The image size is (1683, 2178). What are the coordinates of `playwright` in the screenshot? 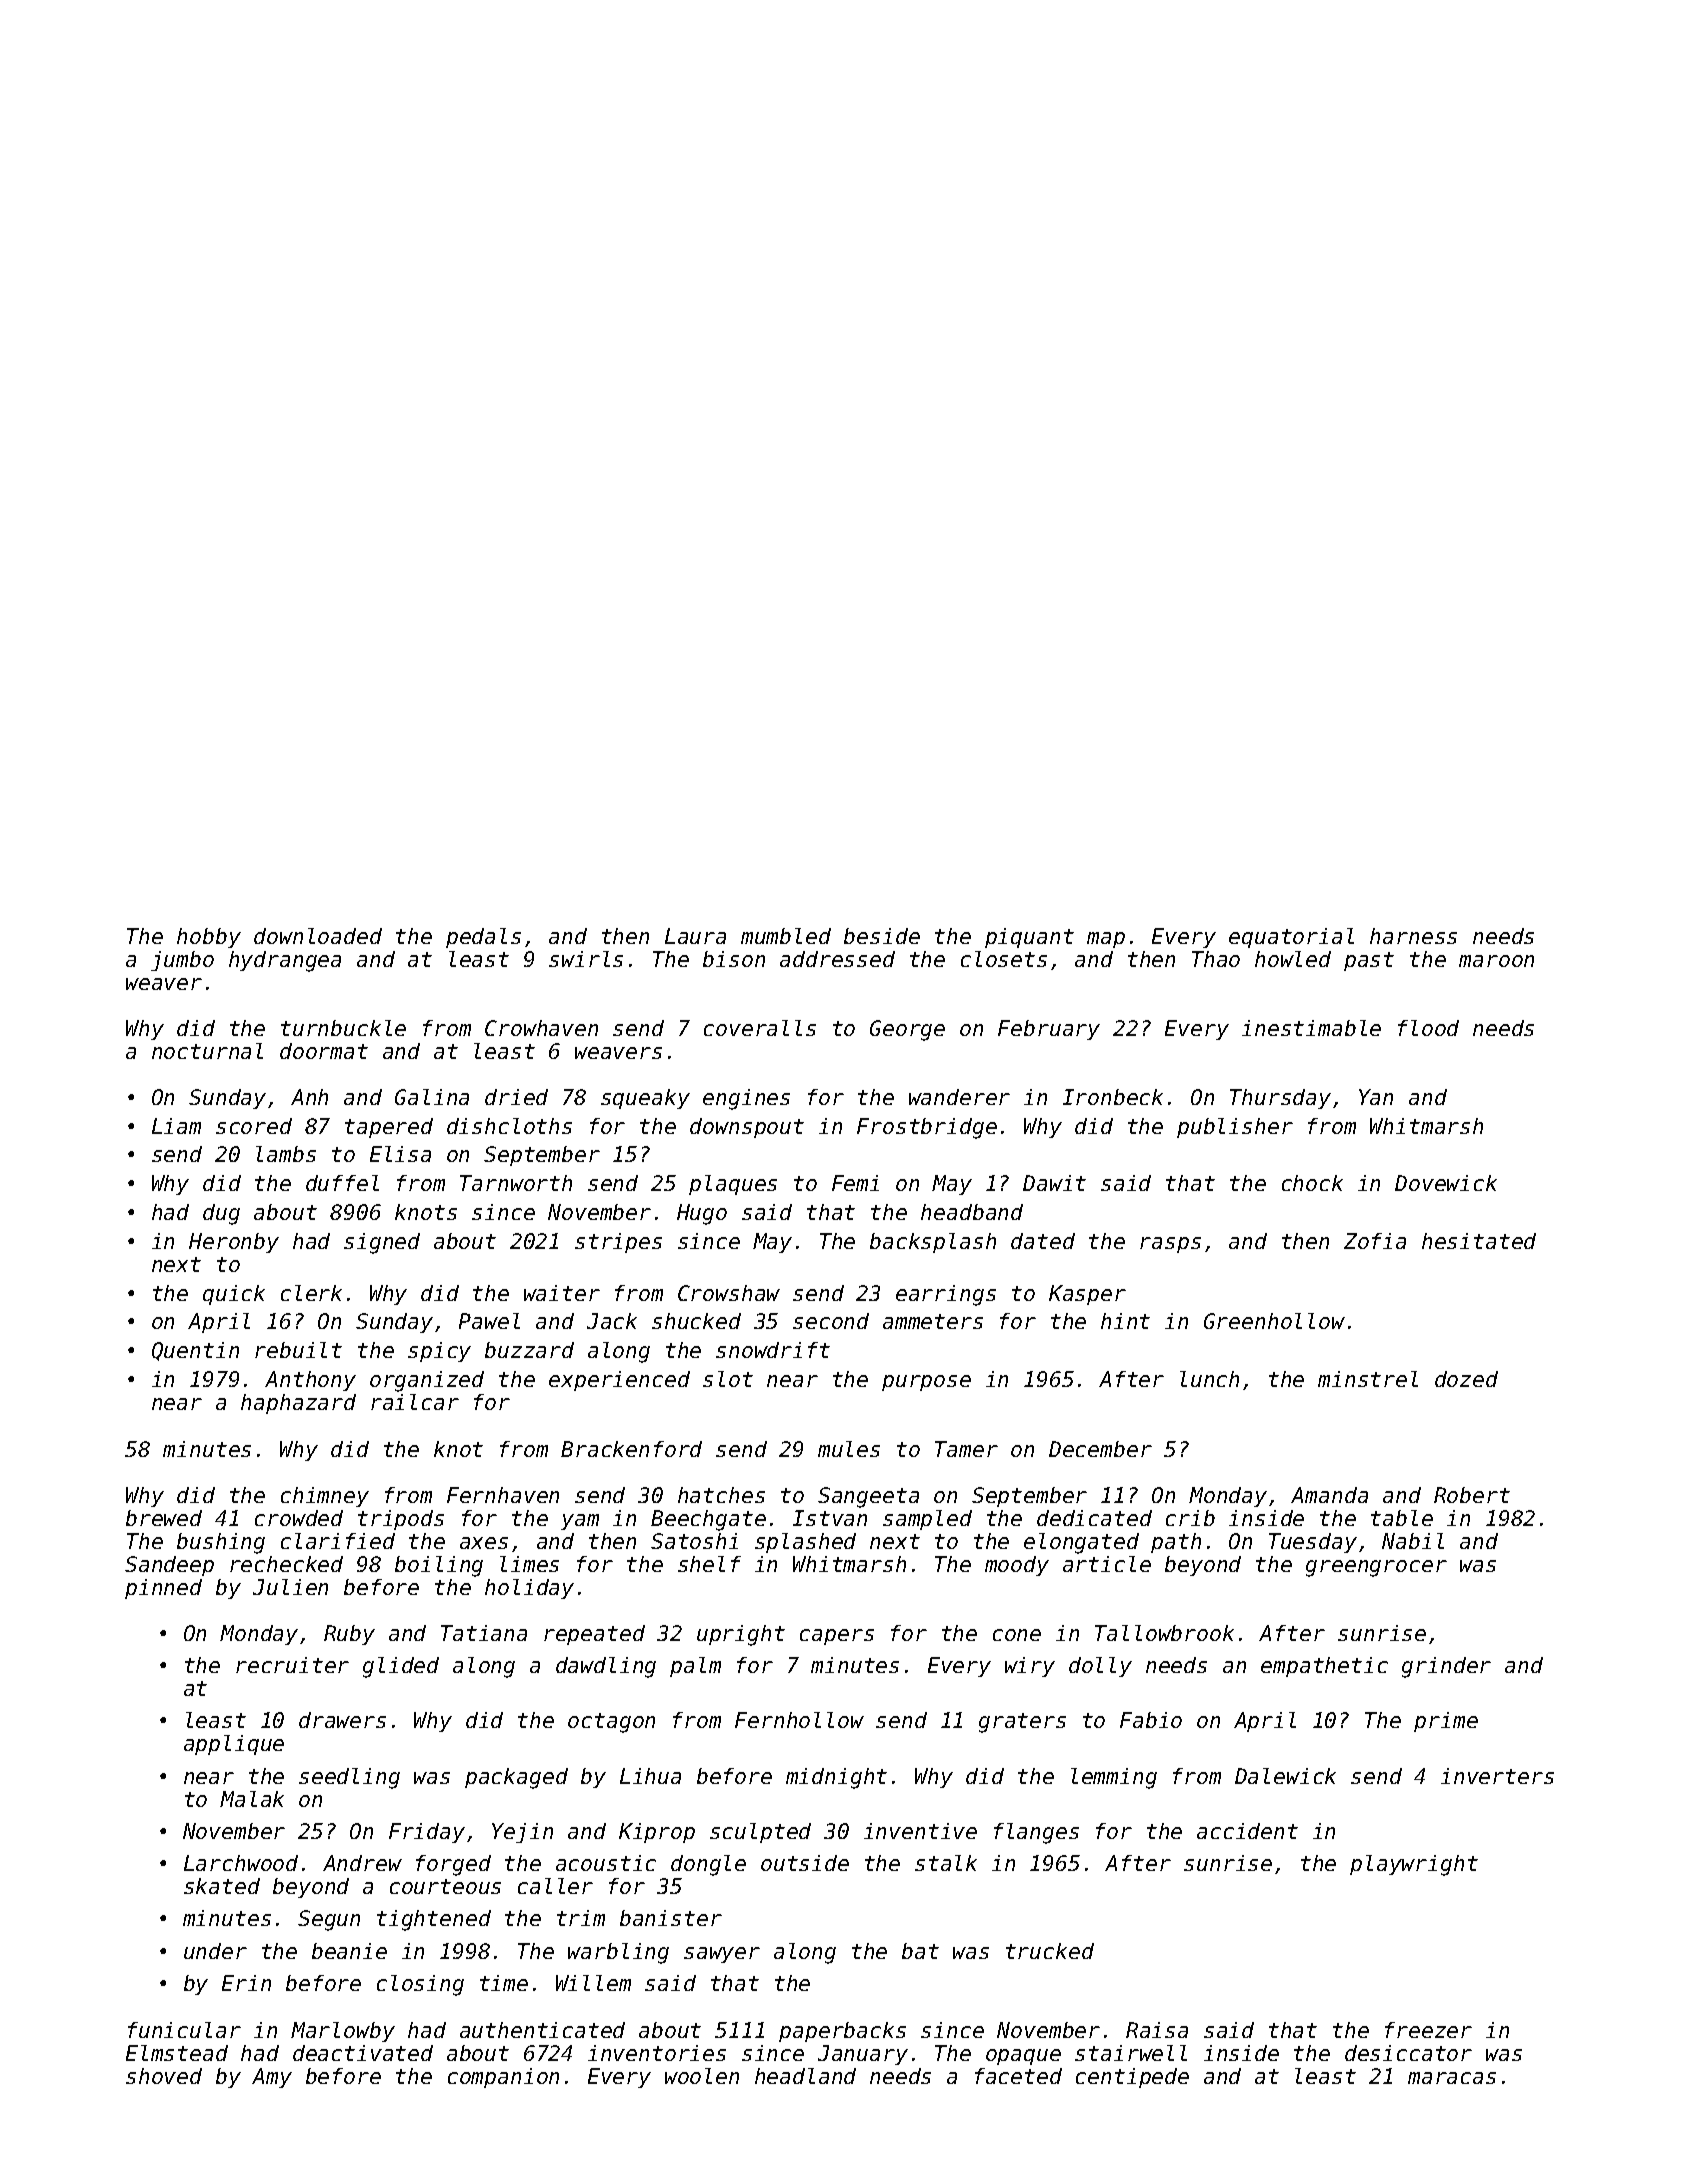 It's located at (1414, 1865).
